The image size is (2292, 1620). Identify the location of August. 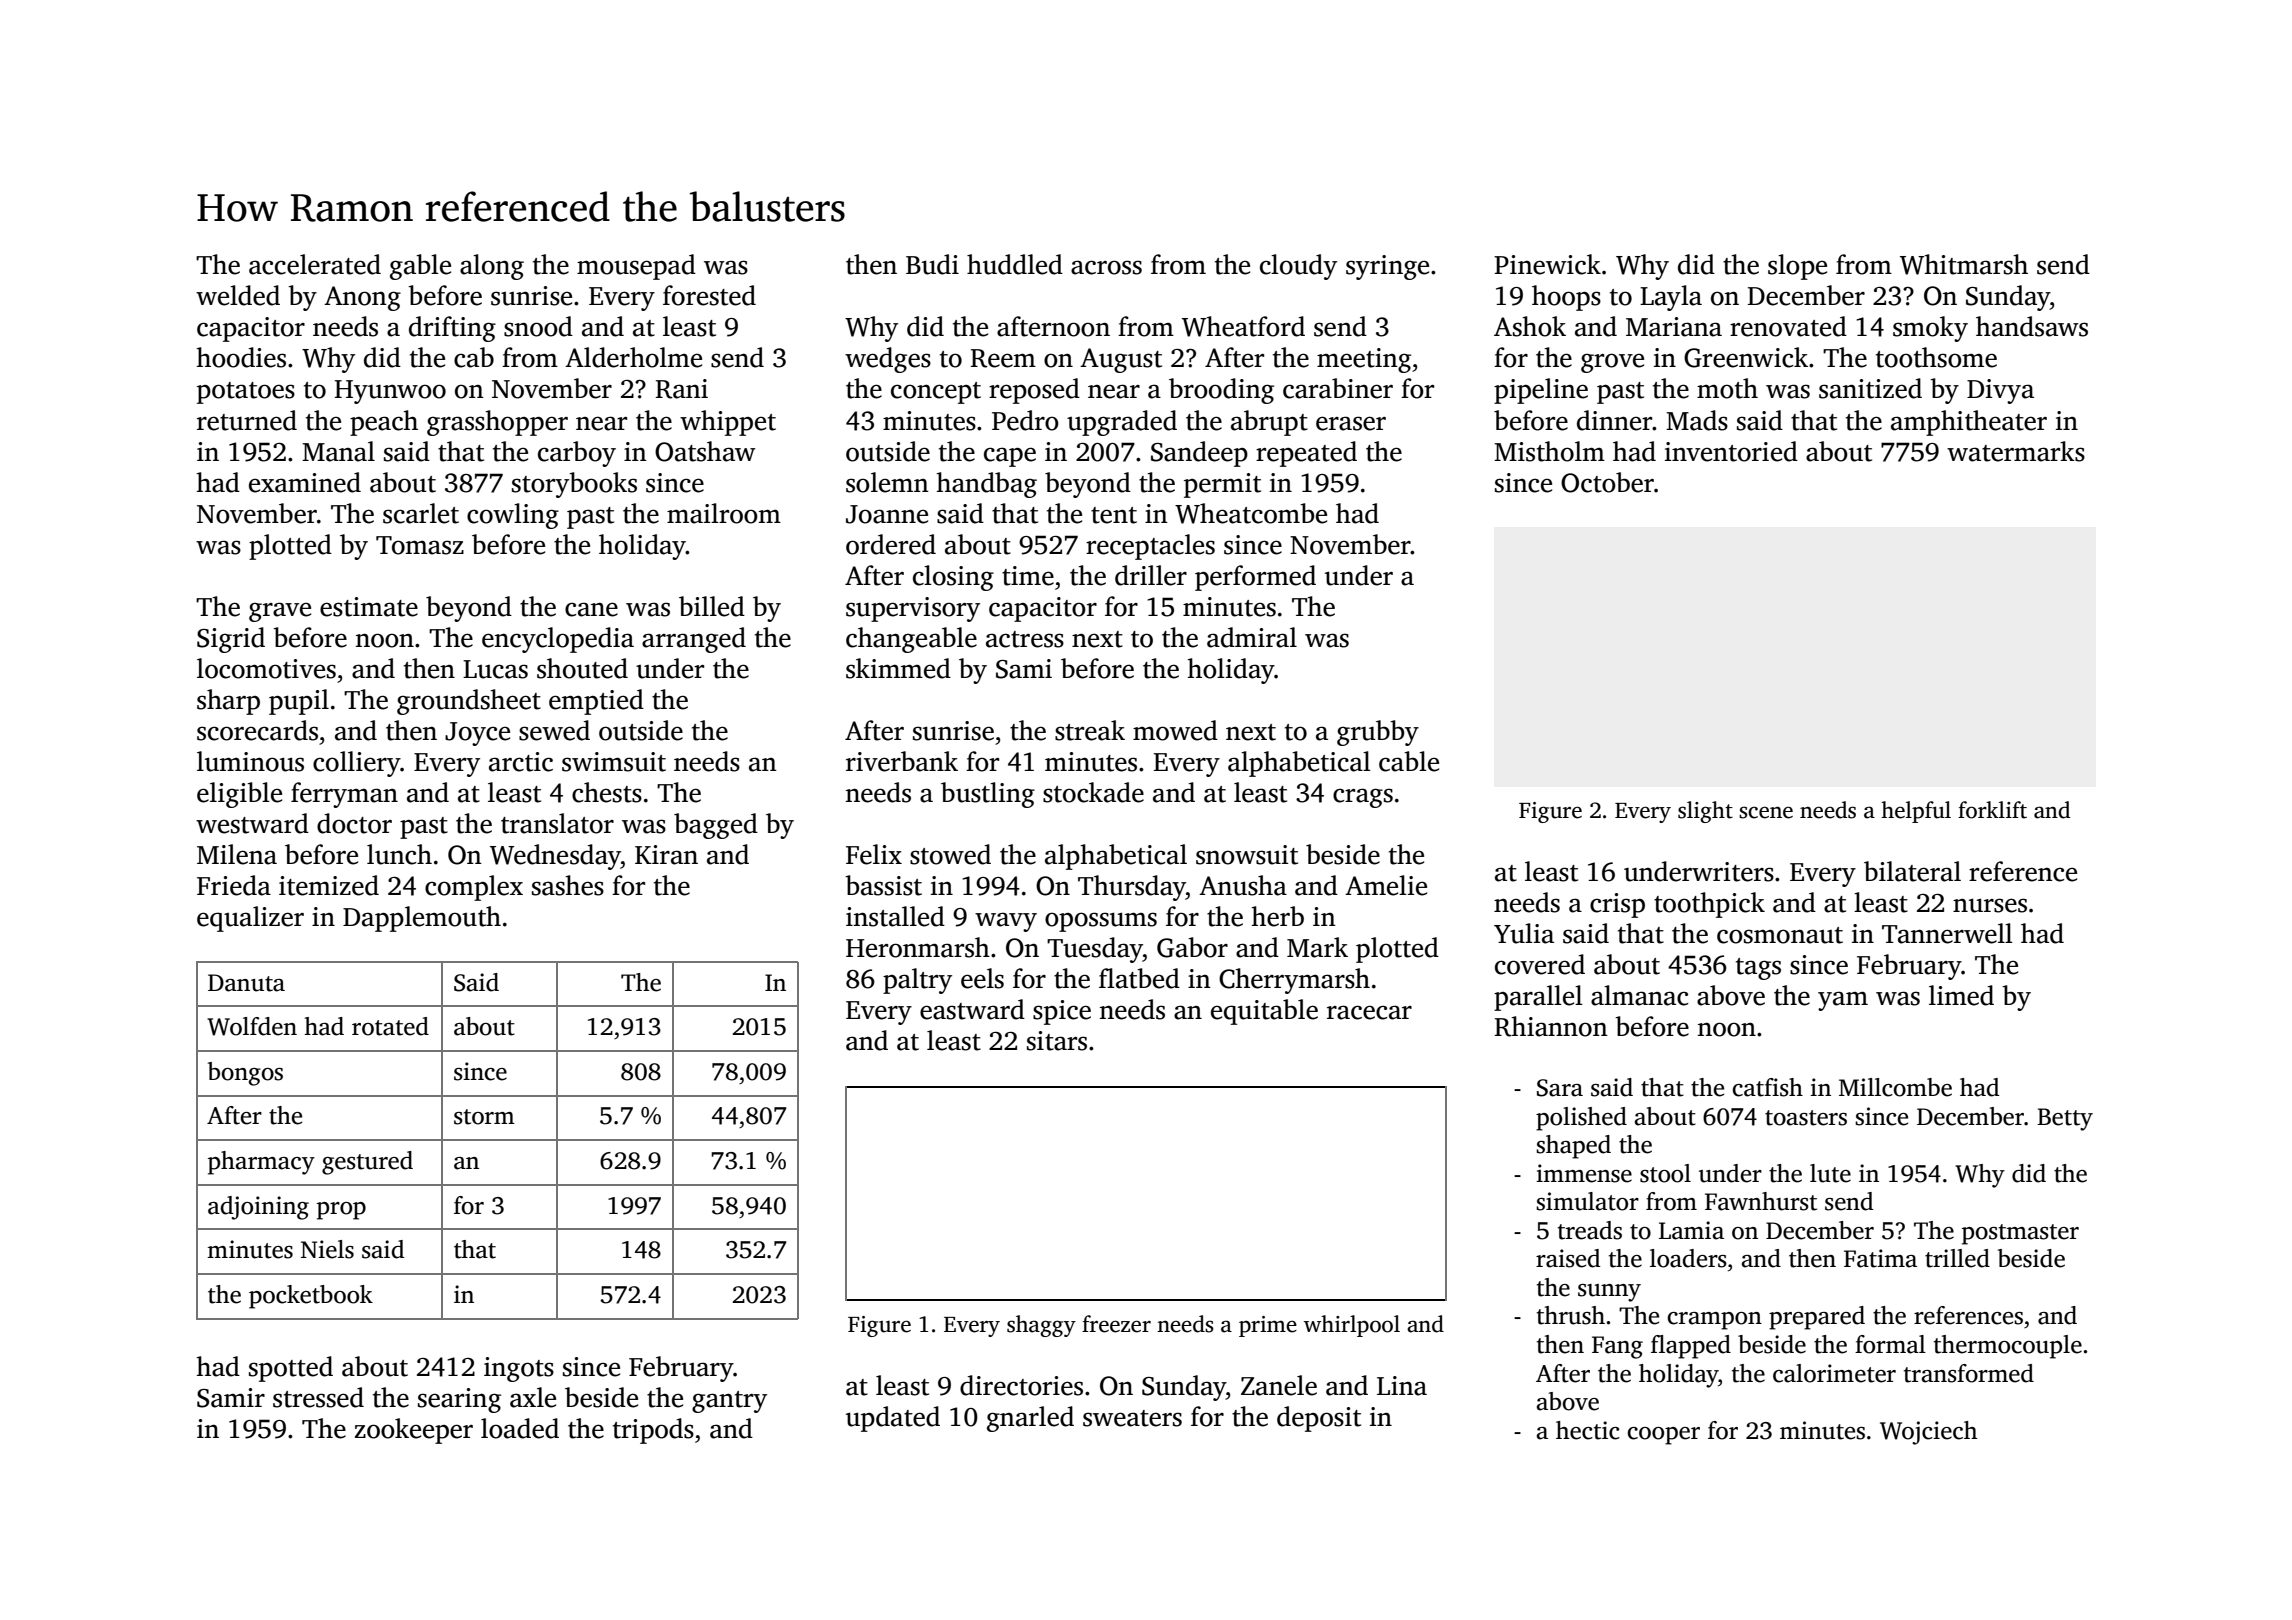
(1121, 360).
